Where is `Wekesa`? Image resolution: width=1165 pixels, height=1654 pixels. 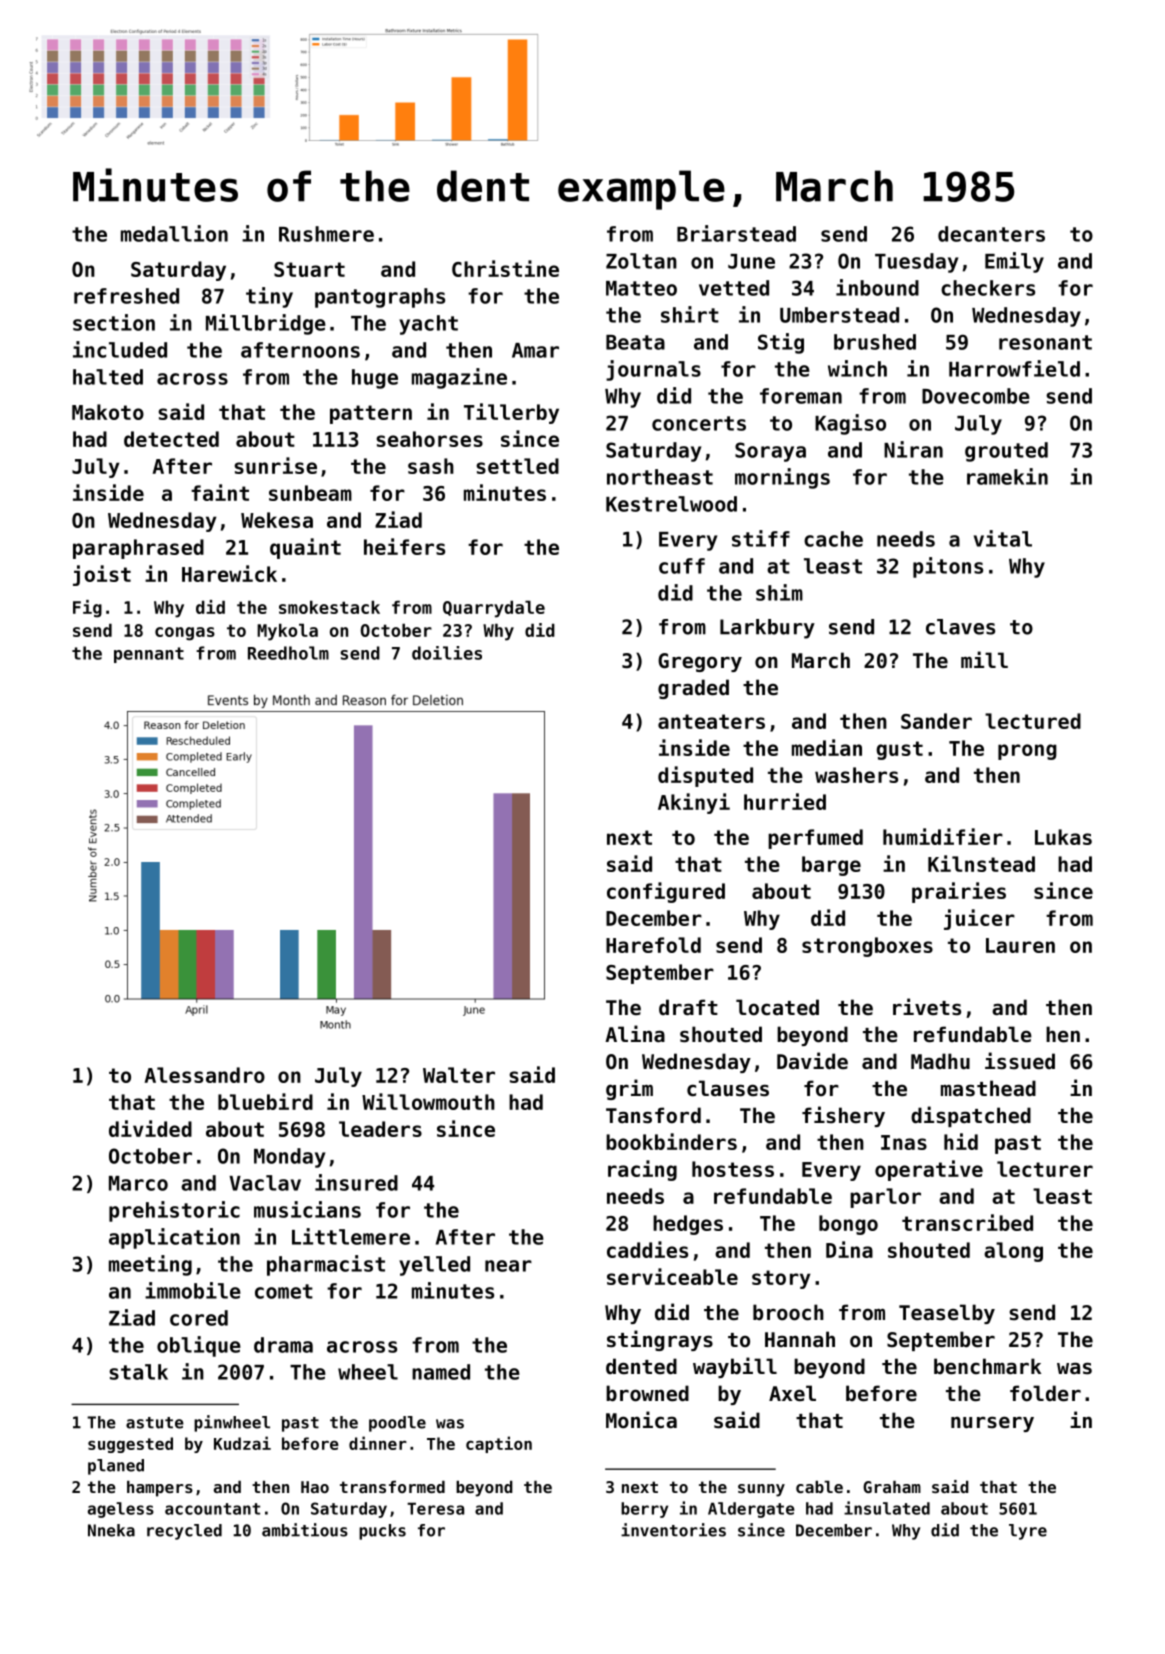
Wekesa is located at coordinates (277, 520).
